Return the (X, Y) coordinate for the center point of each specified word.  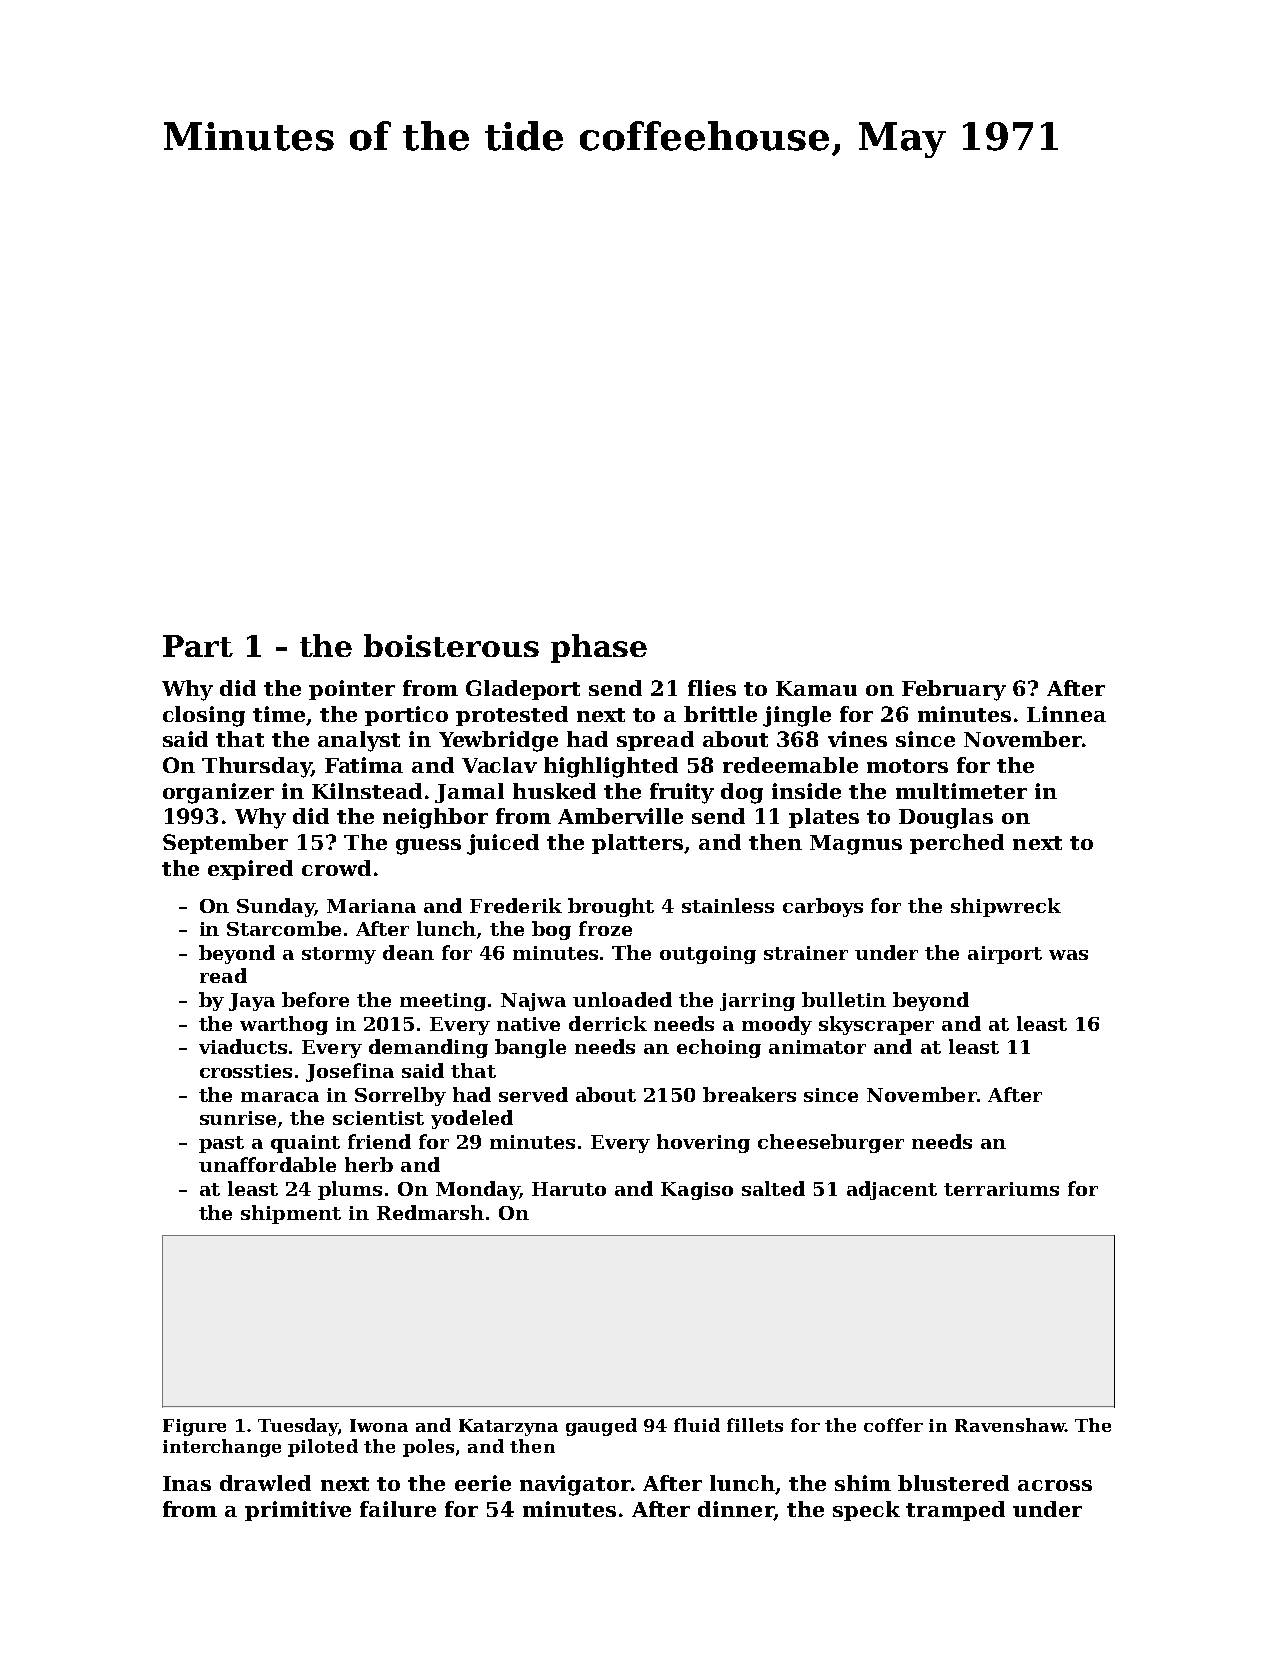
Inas (187, 1483)
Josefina (350, 1072)
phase (599, 648)
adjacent (892, 1190)
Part (198, 646)
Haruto (569, 1189)
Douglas (946, 818)
